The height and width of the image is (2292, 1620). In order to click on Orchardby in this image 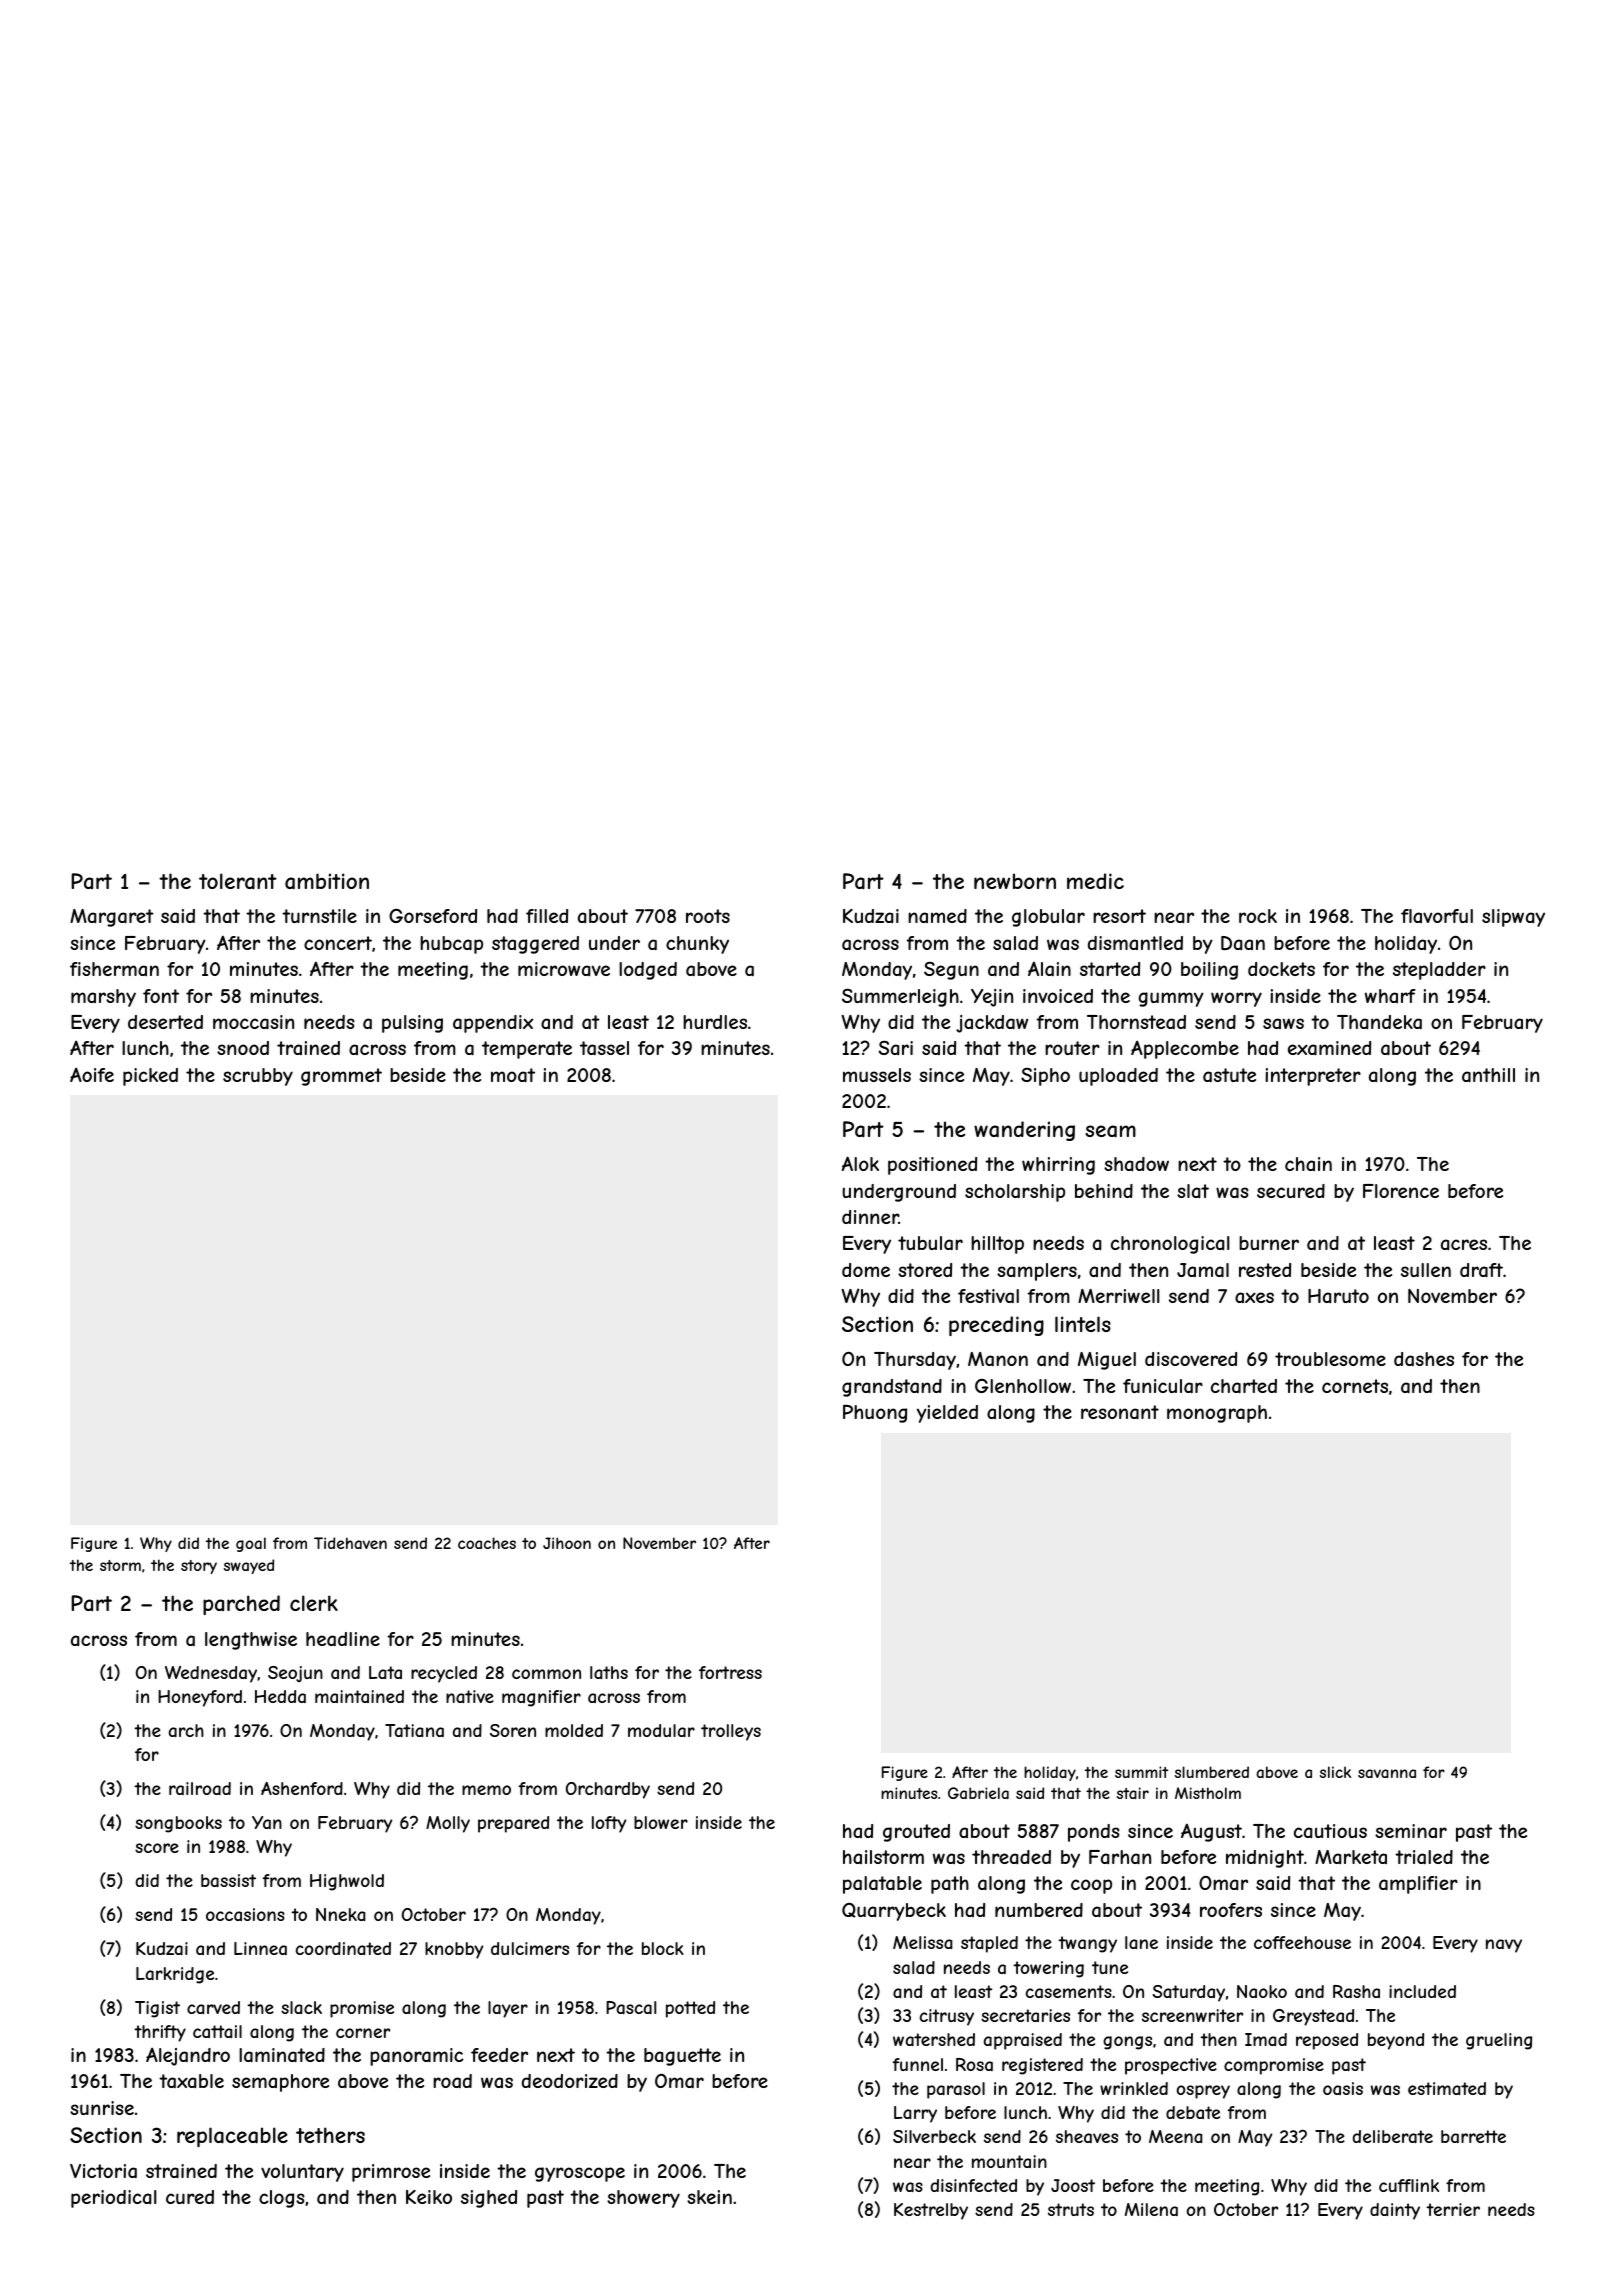, I will do `click(608, 1790)`.
